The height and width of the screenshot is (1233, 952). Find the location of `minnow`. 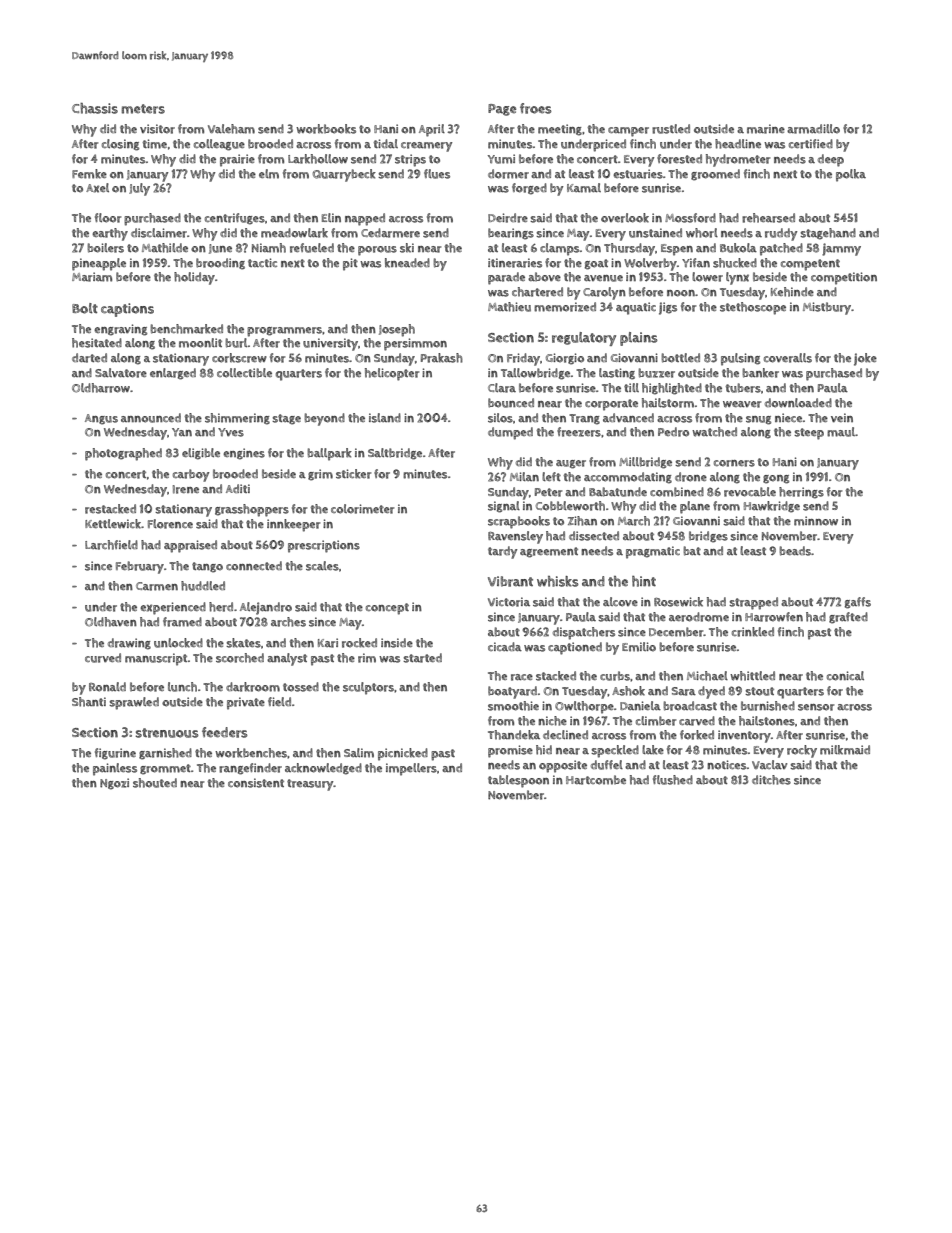

minnow is located at coordinates (816, 521).
